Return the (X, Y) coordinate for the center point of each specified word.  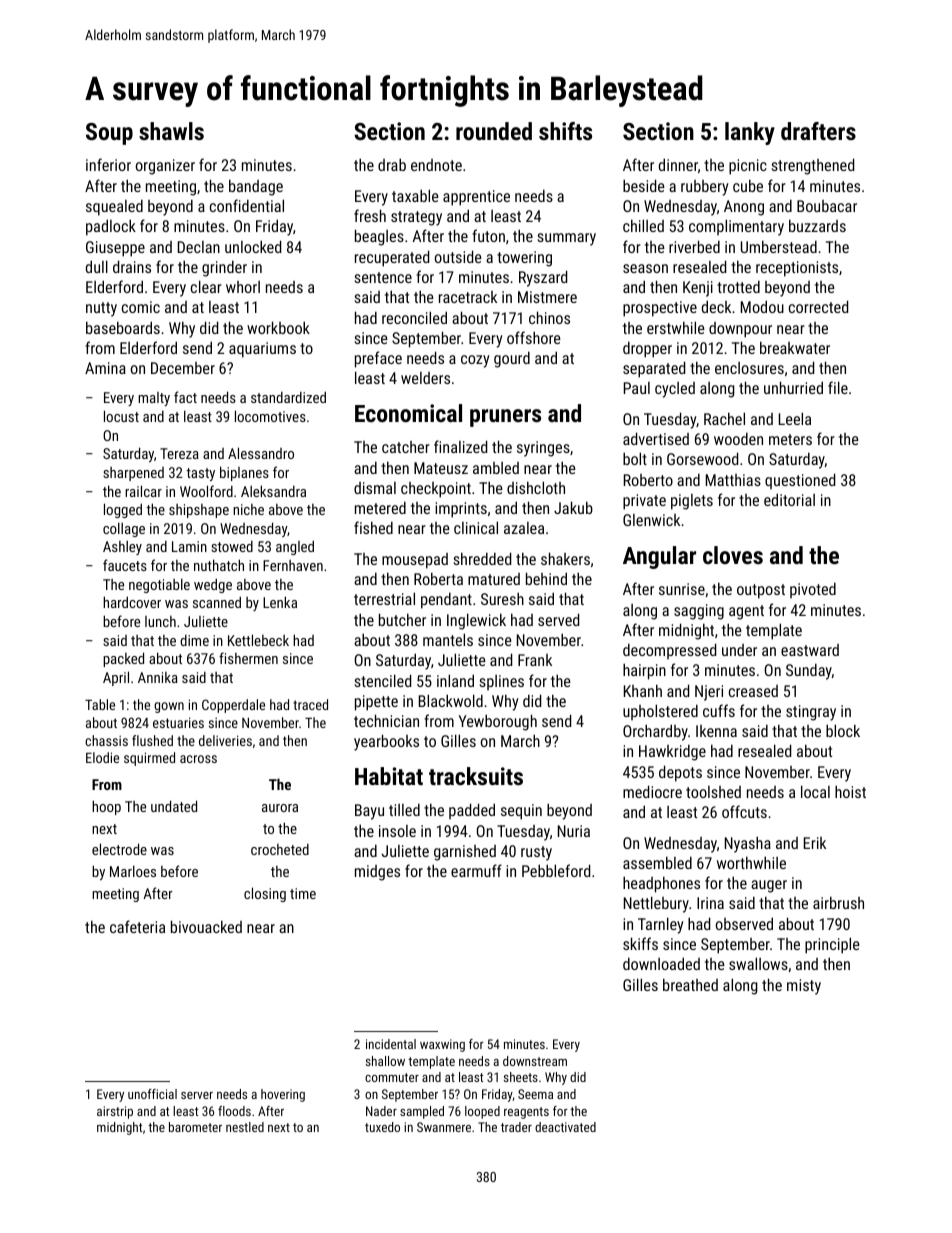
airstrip (115, 1112)
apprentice (476, 198)
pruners (505, 418)
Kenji (698, 289)
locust (121, 416)
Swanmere (444, 1127)
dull (97, 266)
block (843, 730)
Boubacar (827, 206)
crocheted (280, 849)
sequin (521, 812)
